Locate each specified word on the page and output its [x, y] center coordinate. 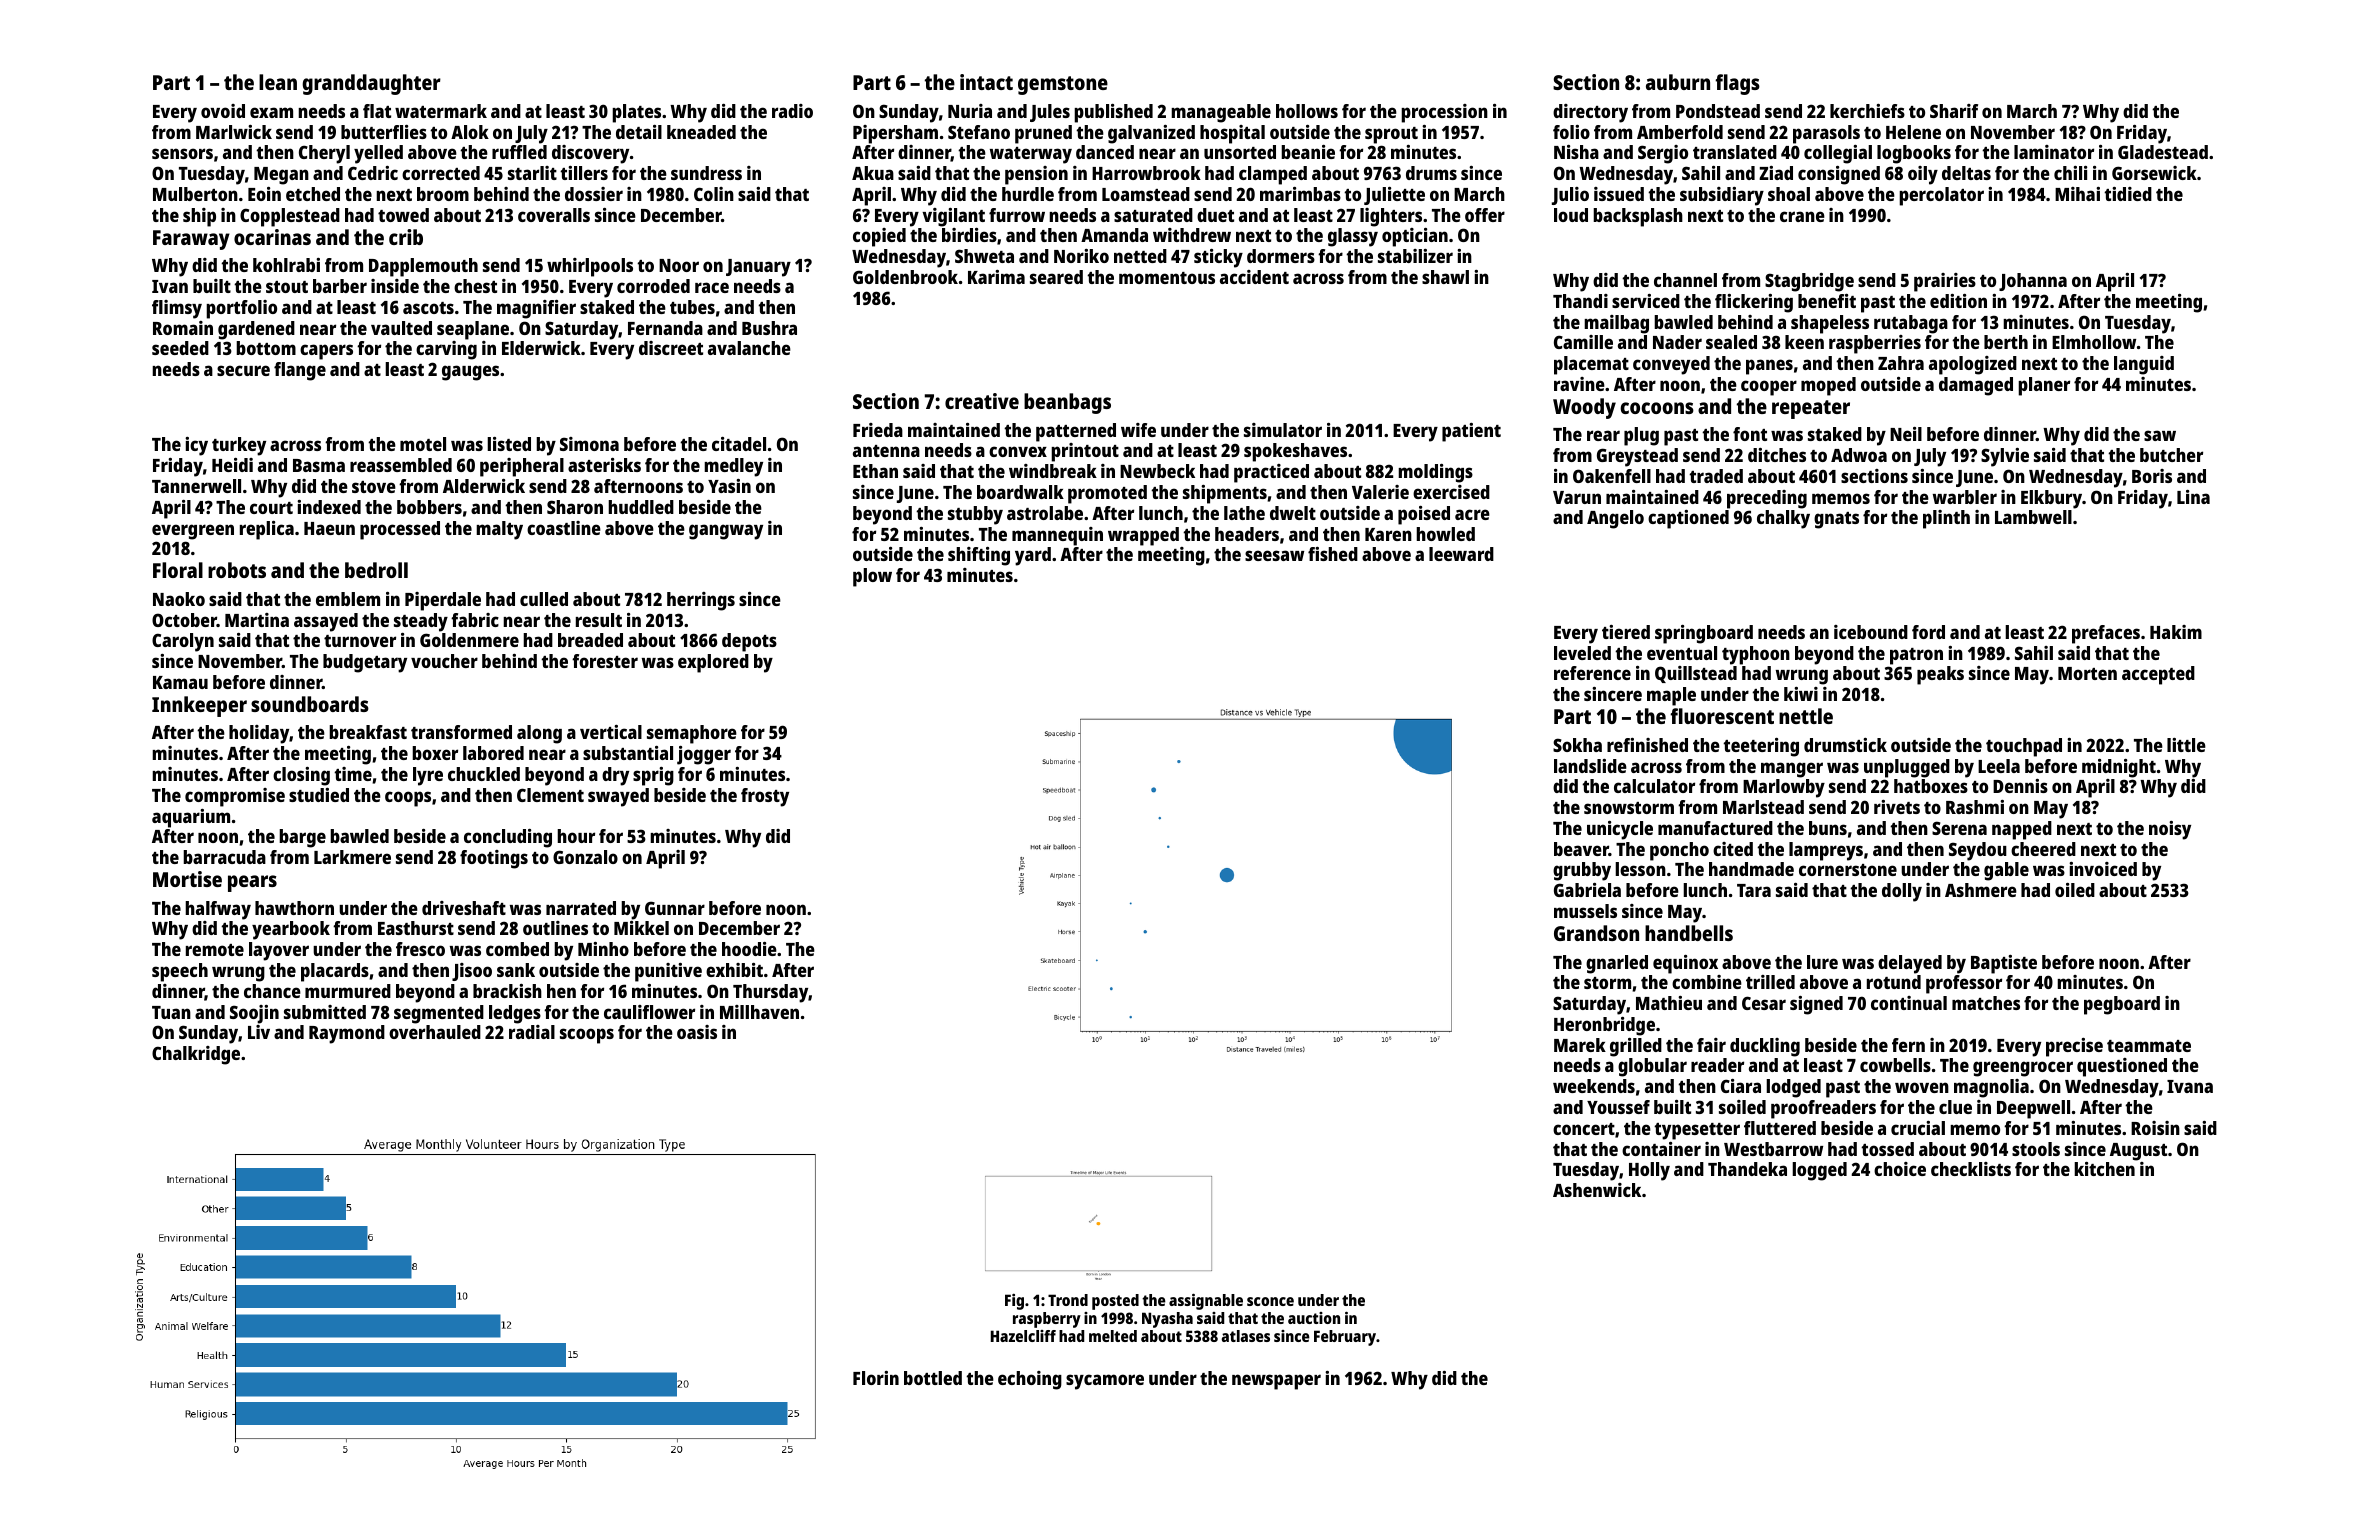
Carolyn [183, 642]
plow [872, 577]
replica [267, 530]
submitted [325, 1012]
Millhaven [759, 1012]
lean [278, 82]
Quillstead [1696, 674]
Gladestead [2163, 152]
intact [986, 82]
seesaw [1274, 555]
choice [1900, 1169]
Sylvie [2005, 457]
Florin [876, 1378]
